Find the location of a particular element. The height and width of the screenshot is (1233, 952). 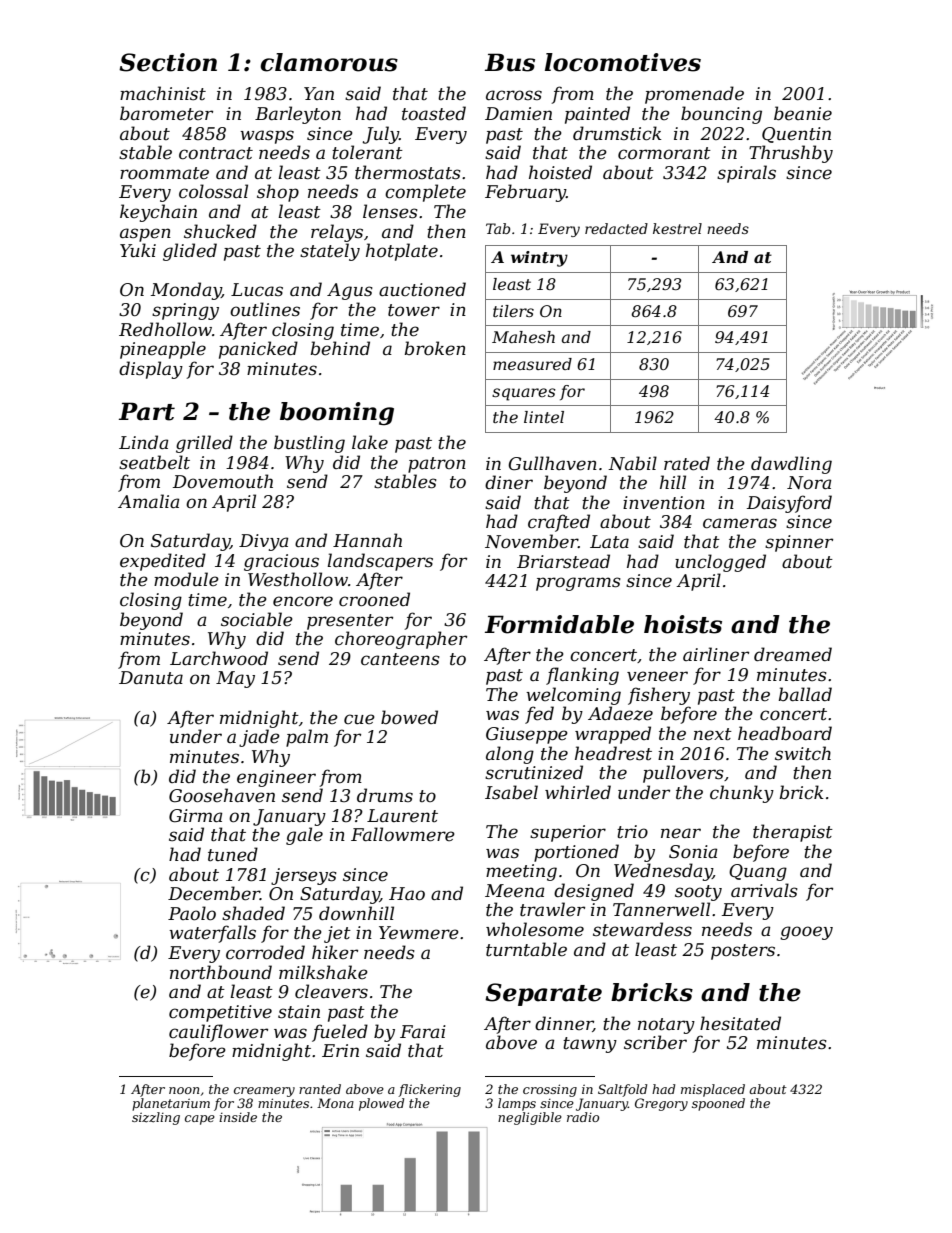

crooned is located at coordinates (374, 599).
